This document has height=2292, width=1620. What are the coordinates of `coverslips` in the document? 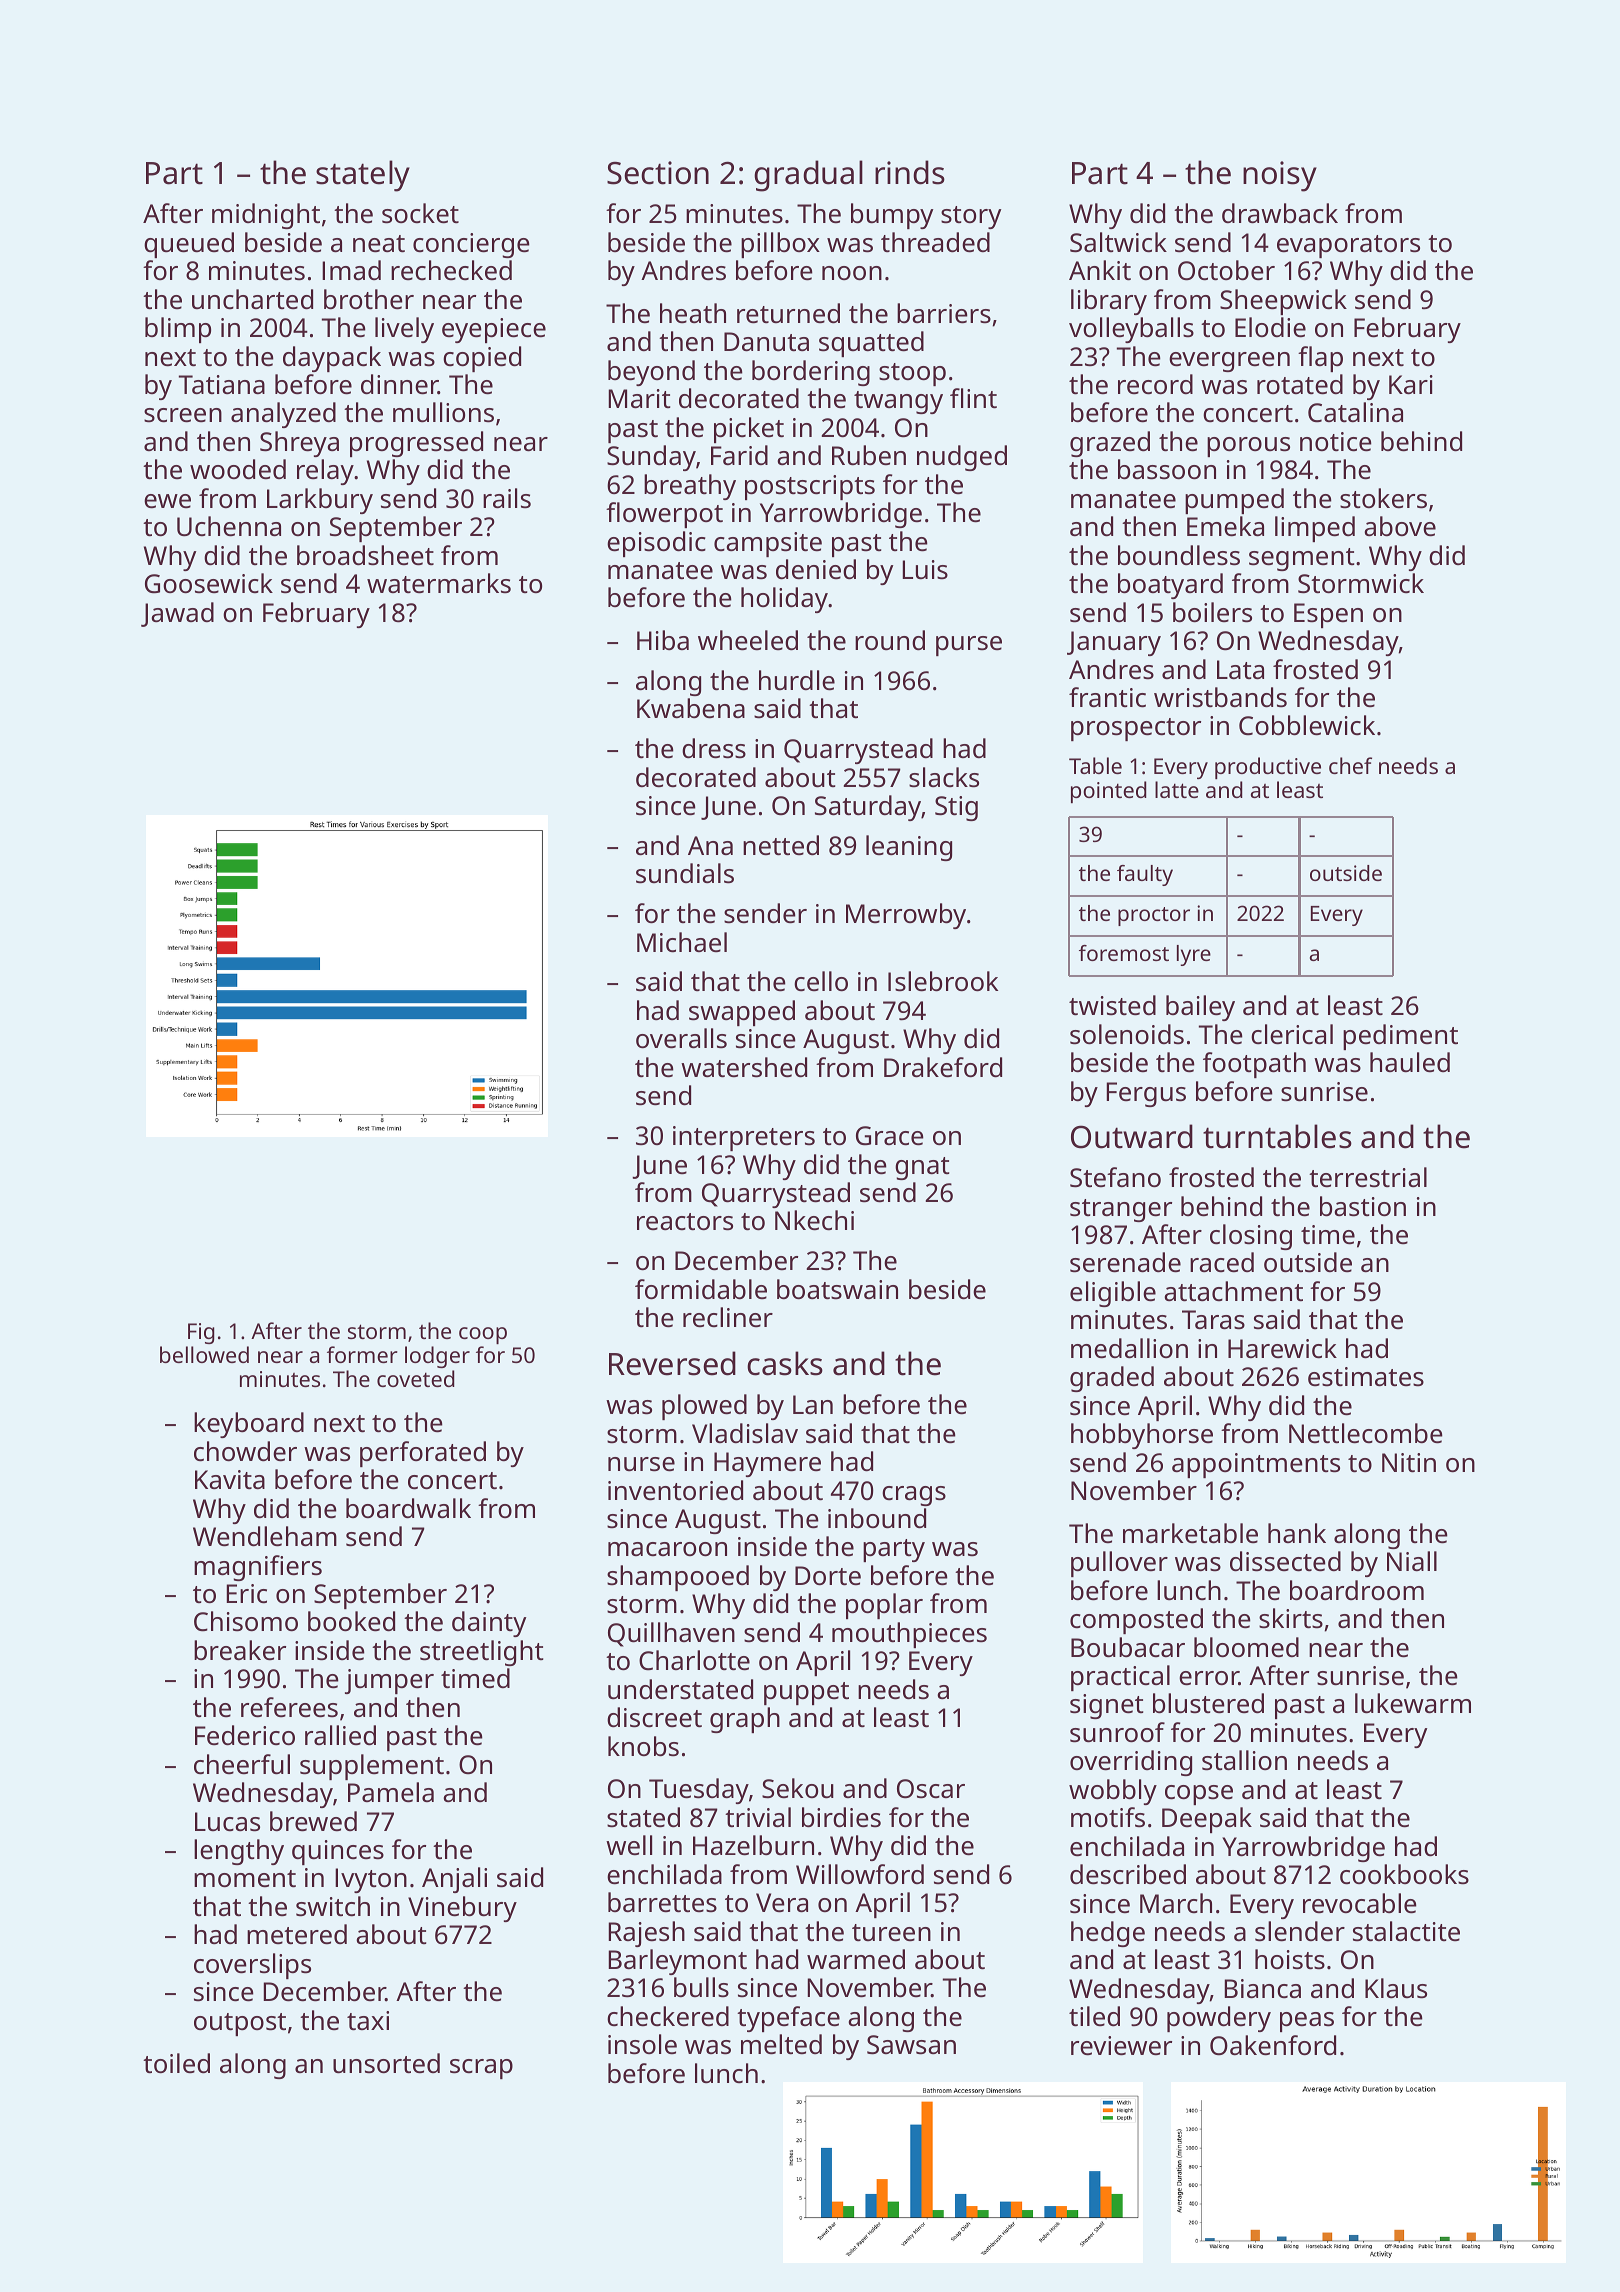 It's located at (252, 1966).
